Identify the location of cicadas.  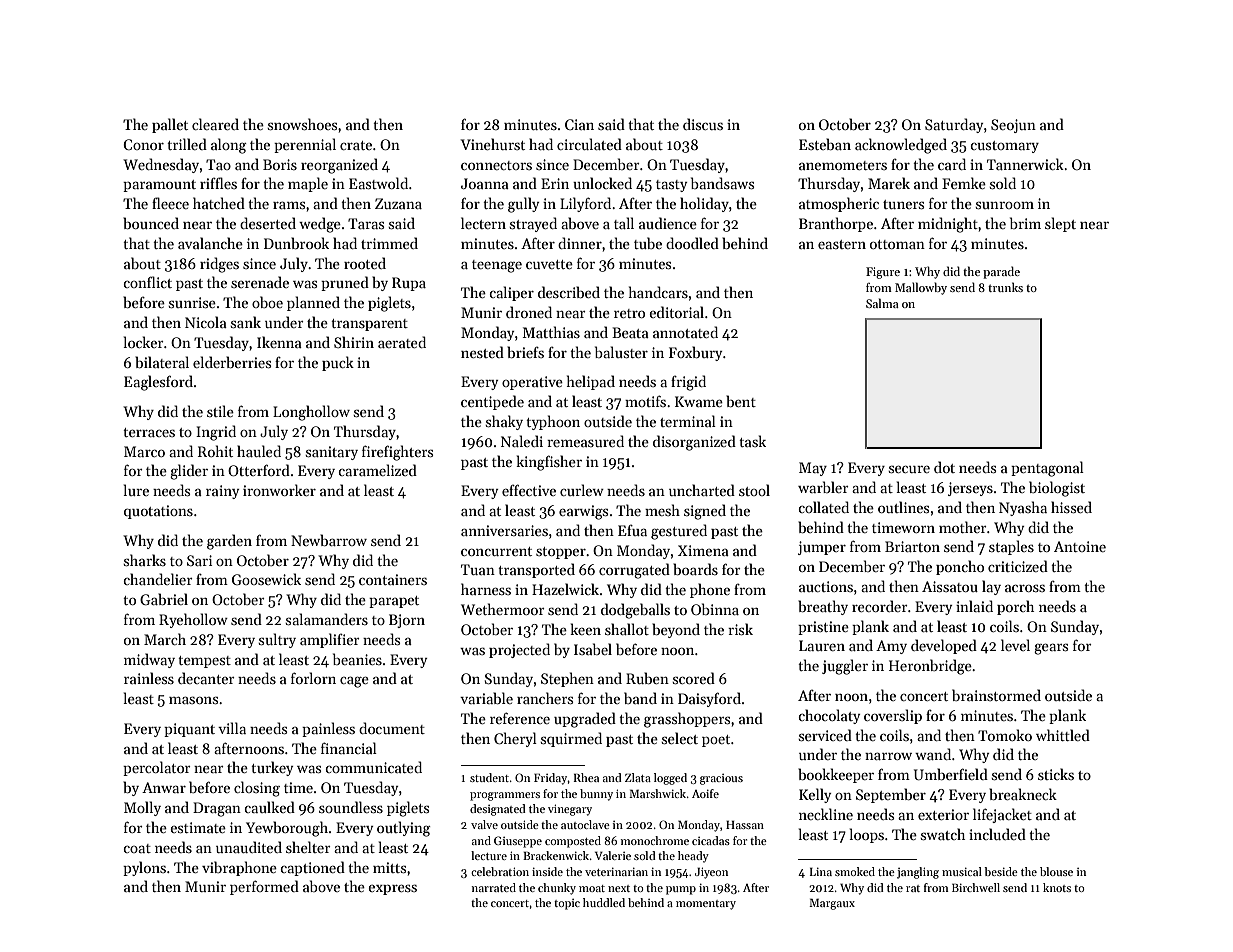
(711, 840).
